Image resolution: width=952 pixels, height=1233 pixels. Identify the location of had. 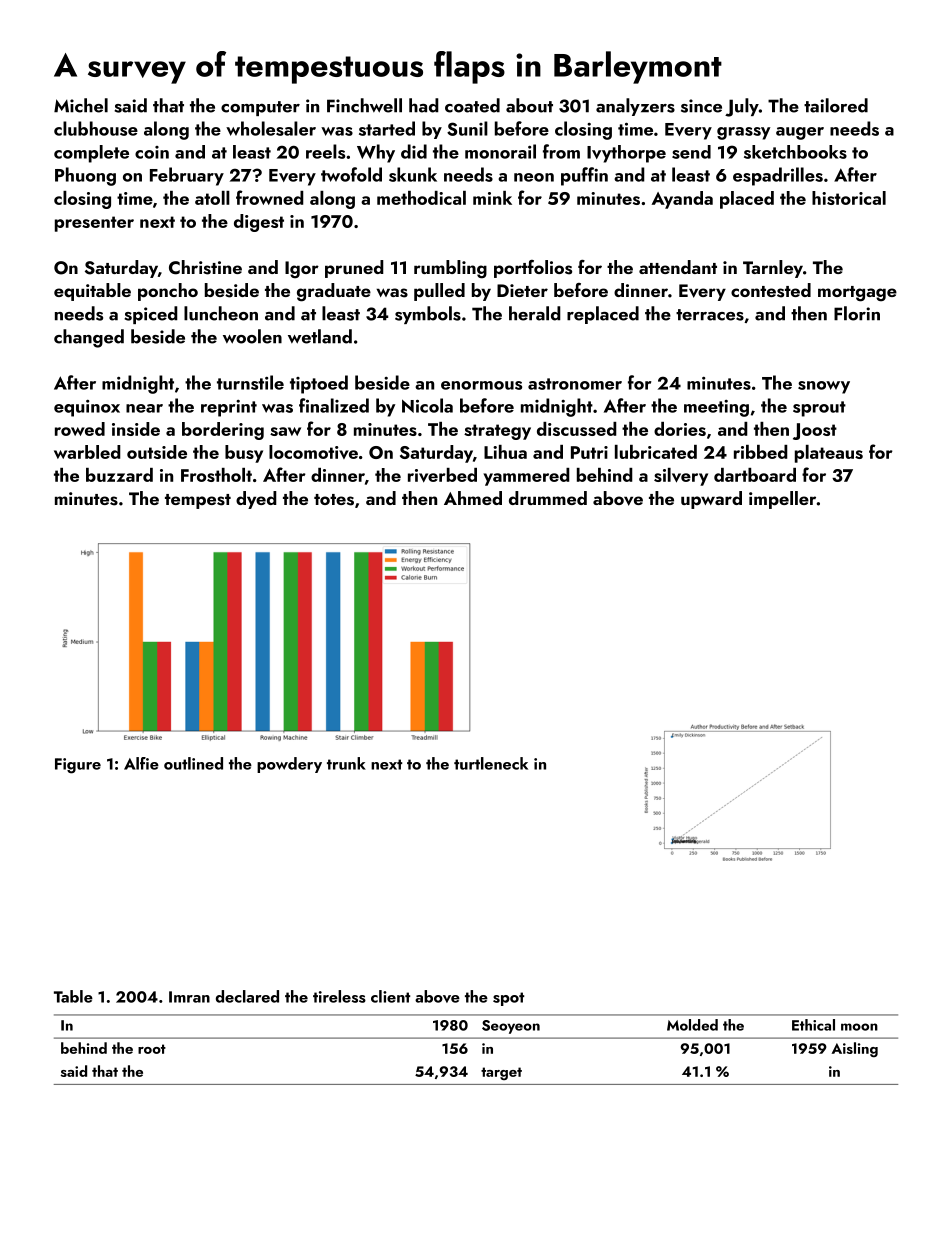
(424, 105).
